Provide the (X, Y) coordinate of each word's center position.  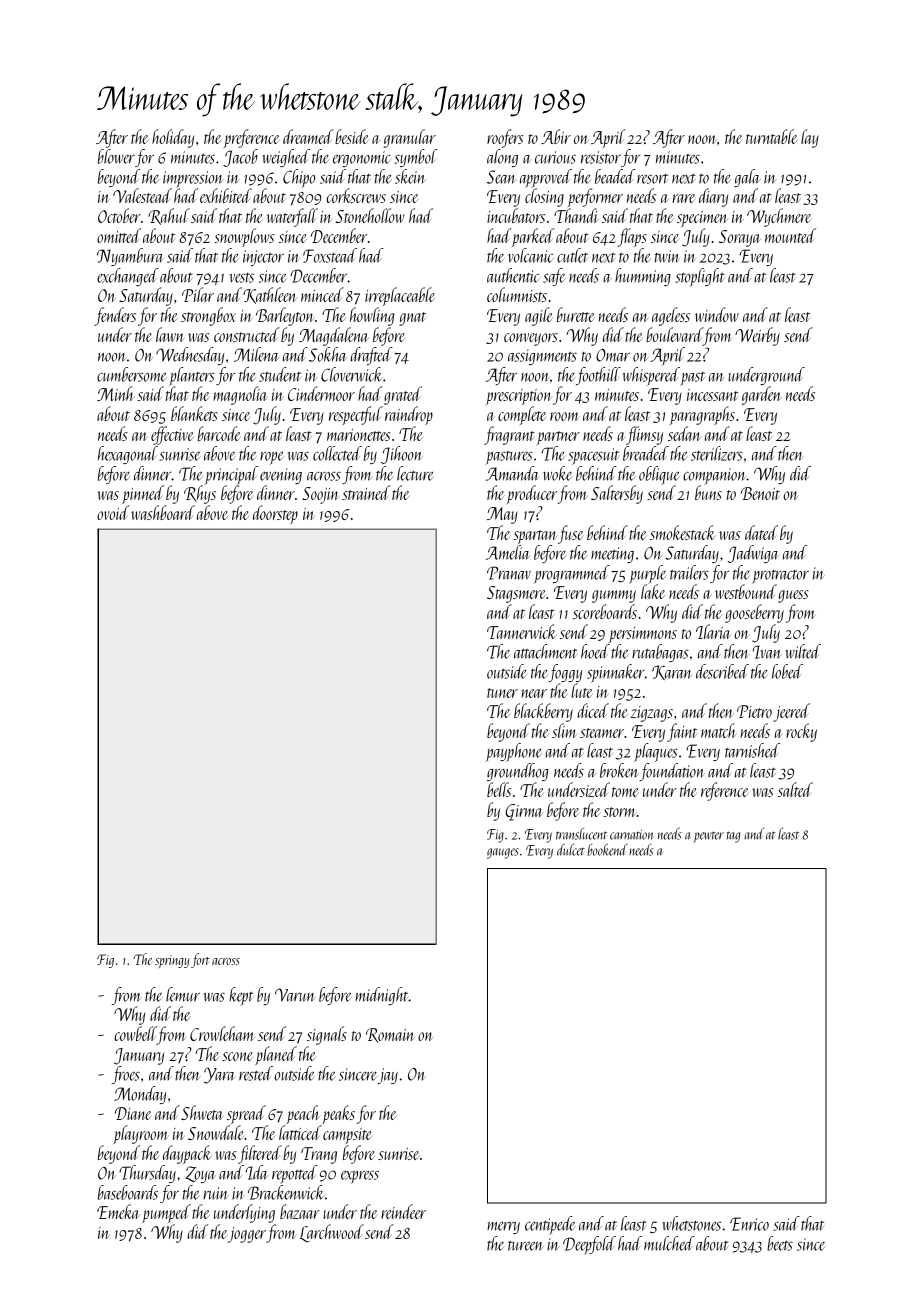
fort (200, 960)
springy (172, 961)
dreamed (308, 136)
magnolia (240, 395)
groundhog (518, 772)
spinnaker (616, 673)
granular (409, 138)
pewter (708, 837)
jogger (247, 1235)
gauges (503, 853)
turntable (771, 136)
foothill (598, 376)
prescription (519, 397)
